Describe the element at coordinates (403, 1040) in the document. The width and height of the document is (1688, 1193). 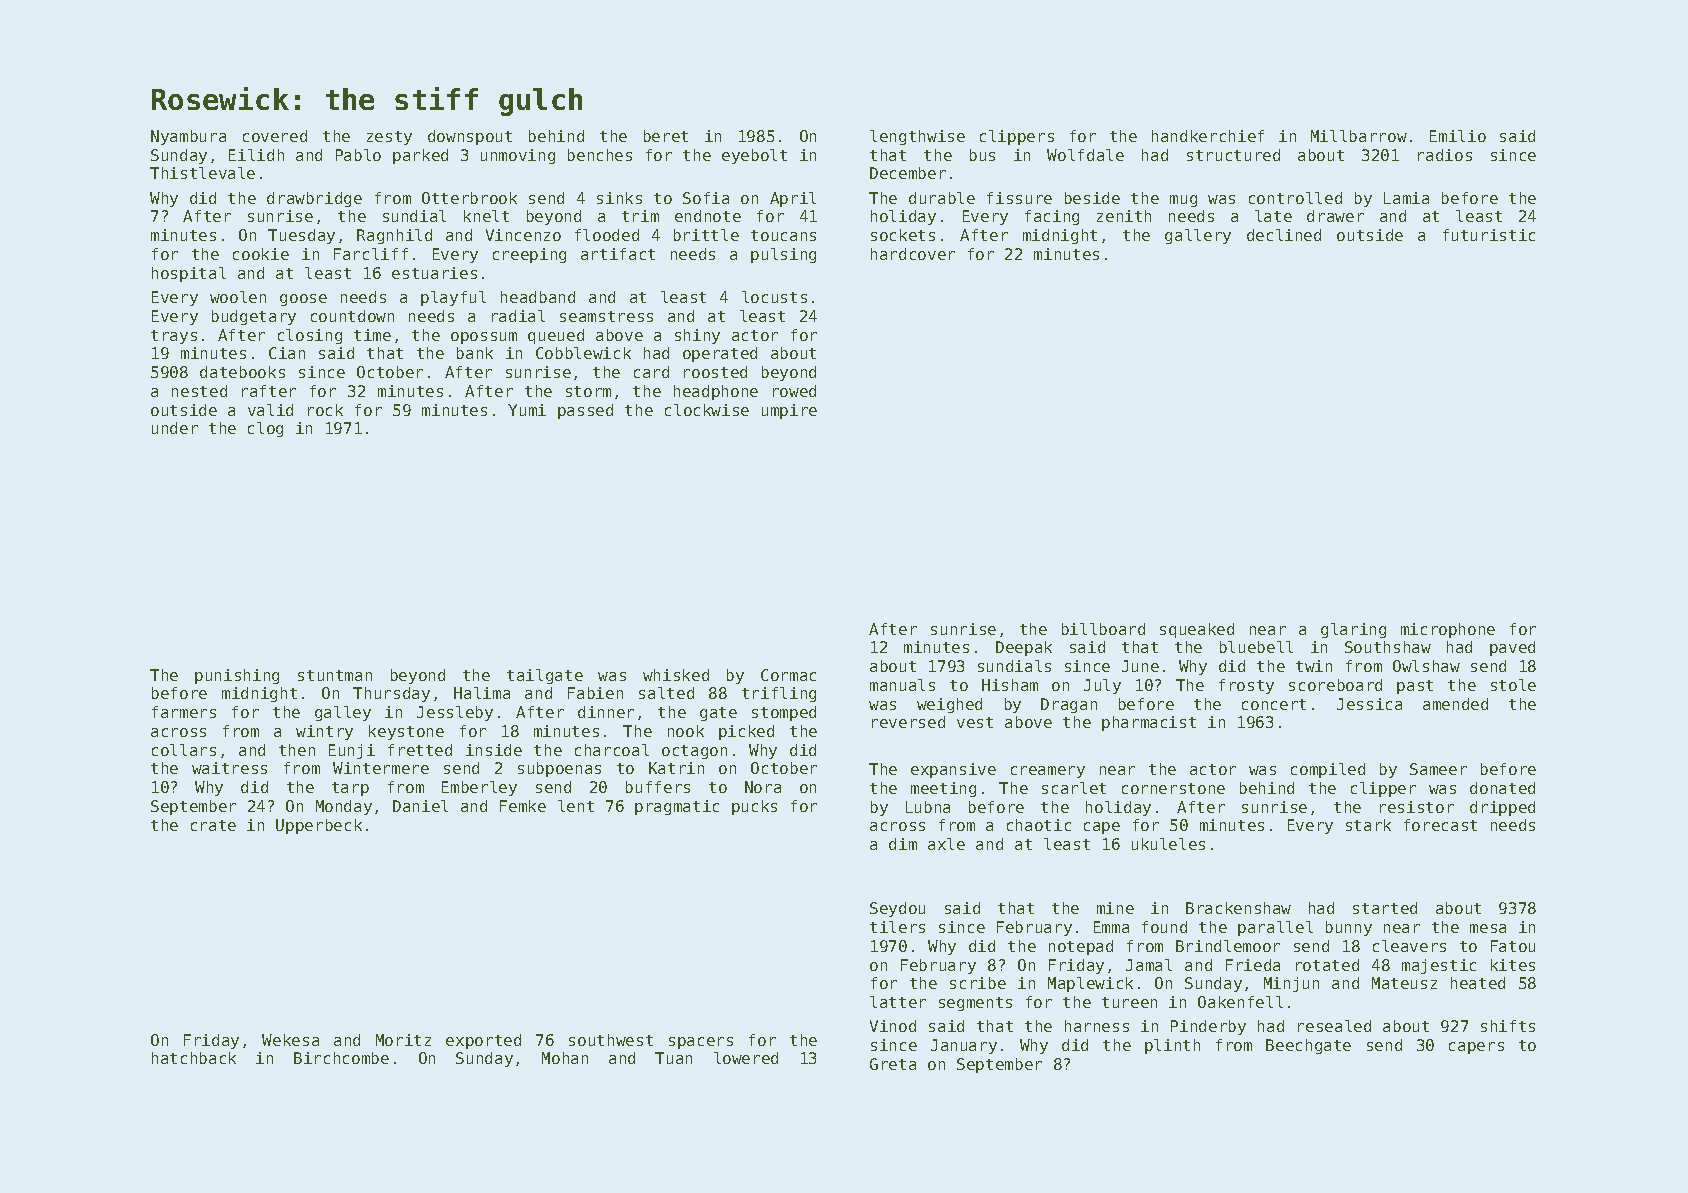
I see `Moritz` at that location.
